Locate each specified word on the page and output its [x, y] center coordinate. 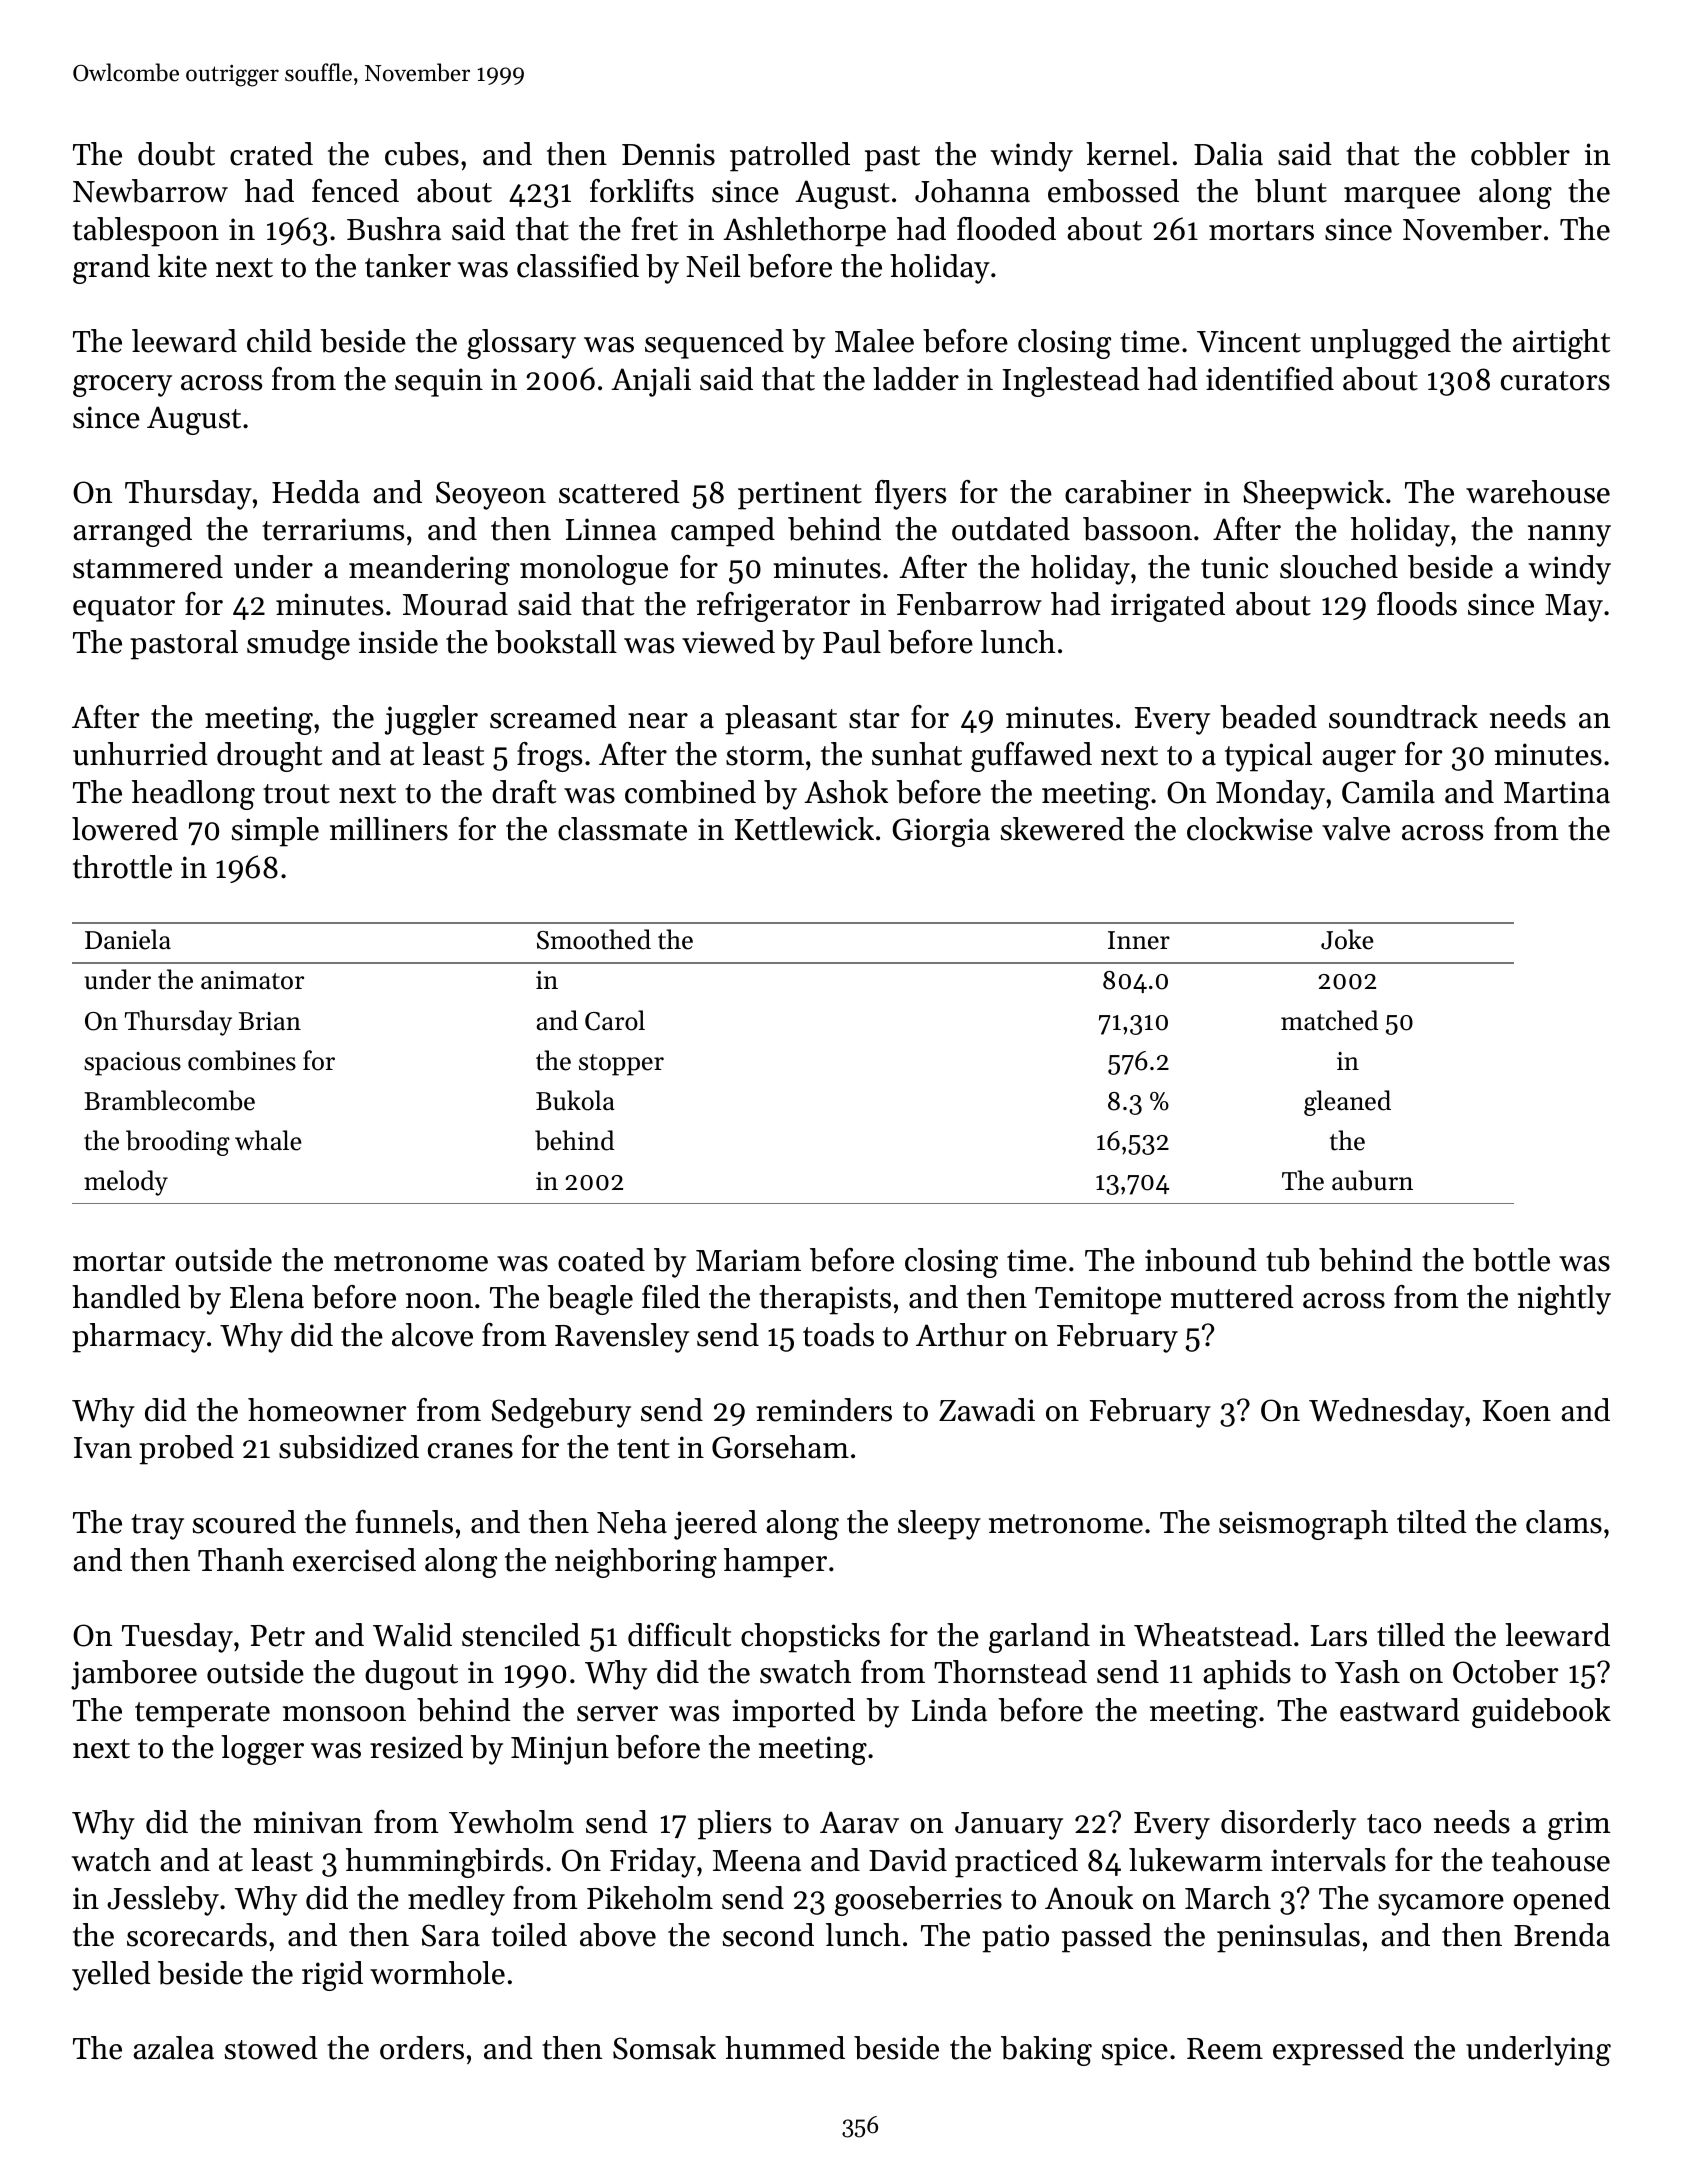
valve [1356, 829]
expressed [1338, 2051]
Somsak [664, 2048]
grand [111, 269]
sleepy [939, 1525]
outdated [1011, 529]
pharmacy [139, 1338]
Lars [1339, 1636]
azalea [173, 2048]
